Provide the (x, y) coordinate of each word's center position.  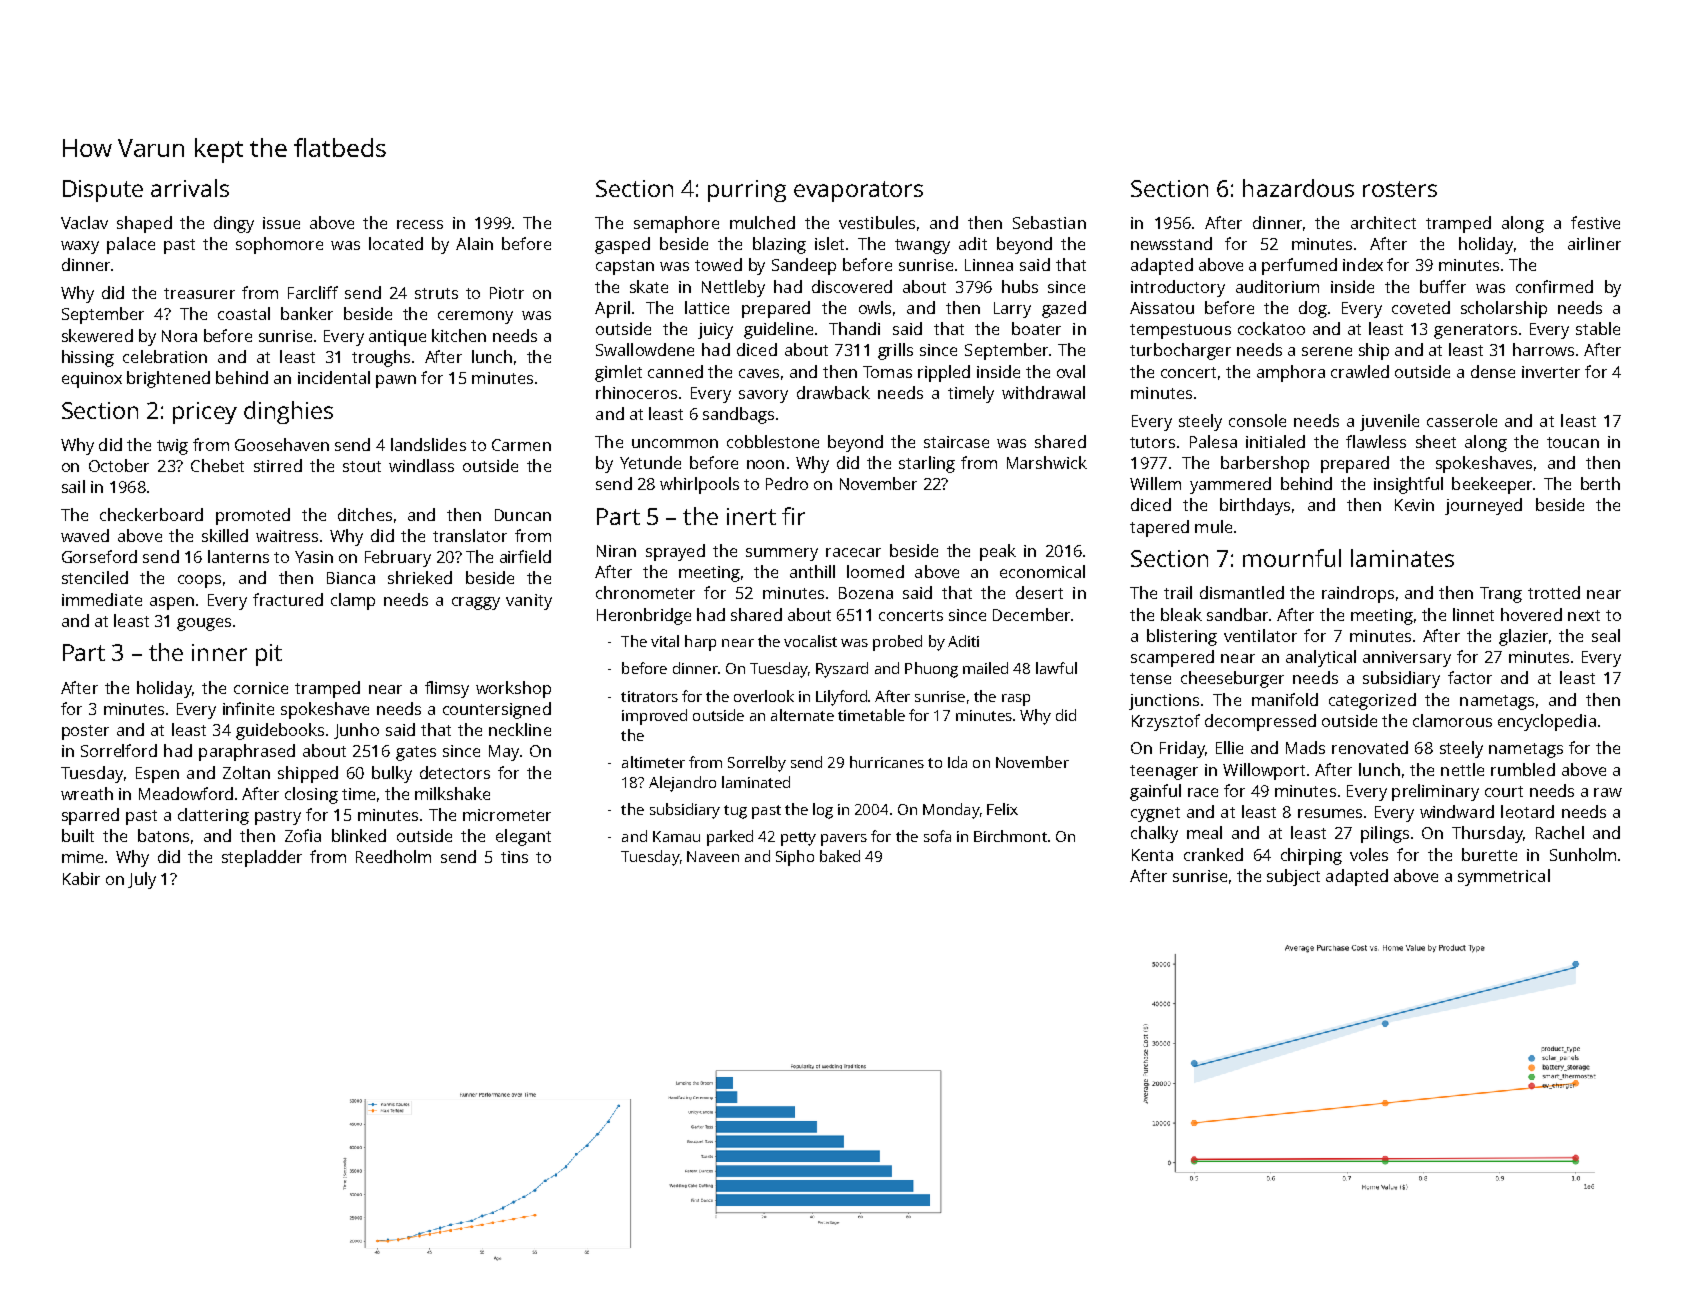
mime (82, 857)
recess (420, 224)
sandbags (738, 415)
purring (747, 191)
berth (1600, 483)
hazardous (1298, 188)
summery (782, 554)
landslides (428, 444)
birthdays (1255, 506)
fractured (288, 599)
